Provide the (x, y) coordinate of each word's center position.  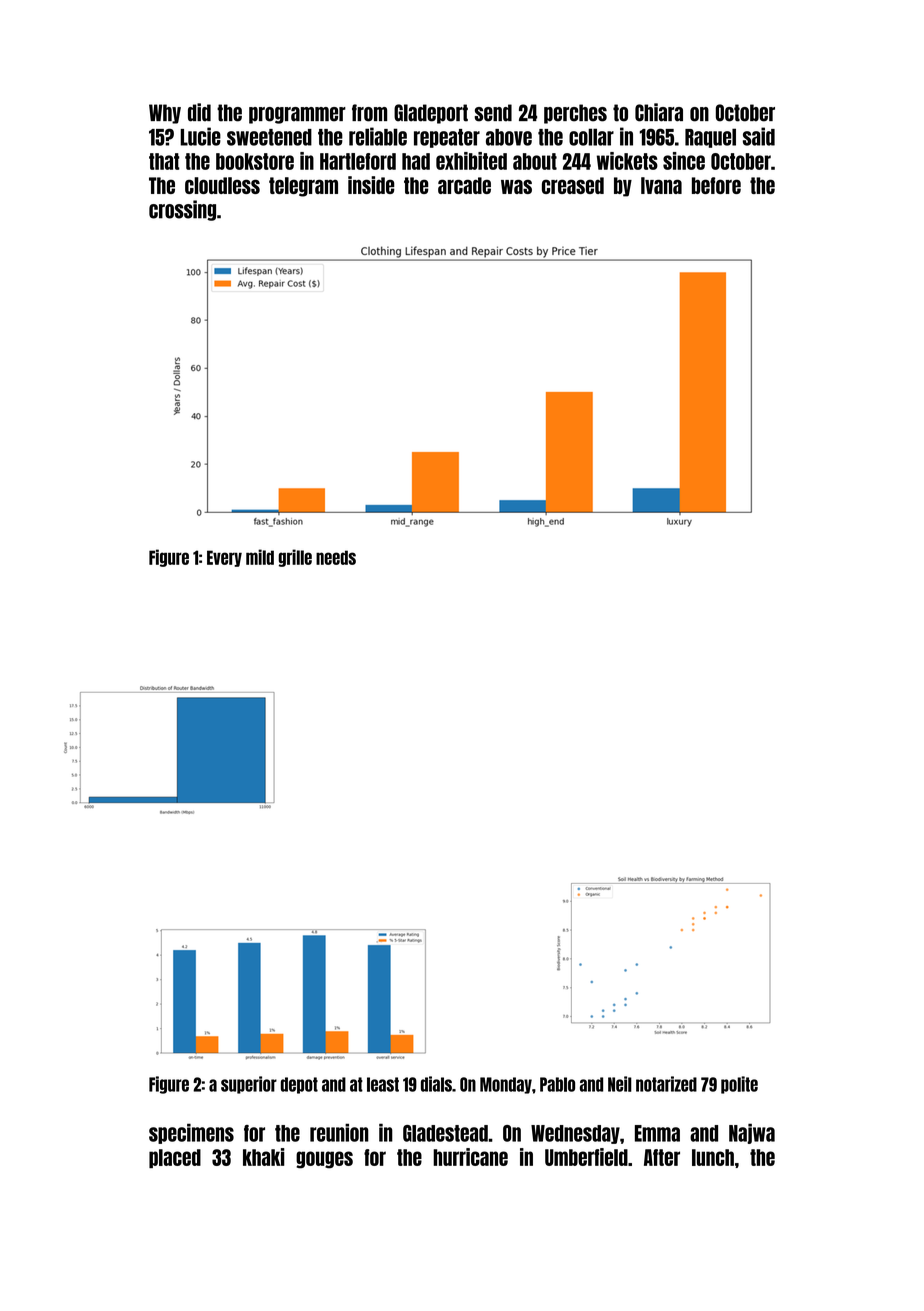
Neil (620, 1084)
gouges (324, 1160)
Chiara (659, 112)
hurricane (470, 1157)
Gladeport (431, 114)
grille (295, 558)
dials (436, 1084)
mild (260, 557)
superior (249, 1085)
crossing (182, 210)
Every (224, 558)
